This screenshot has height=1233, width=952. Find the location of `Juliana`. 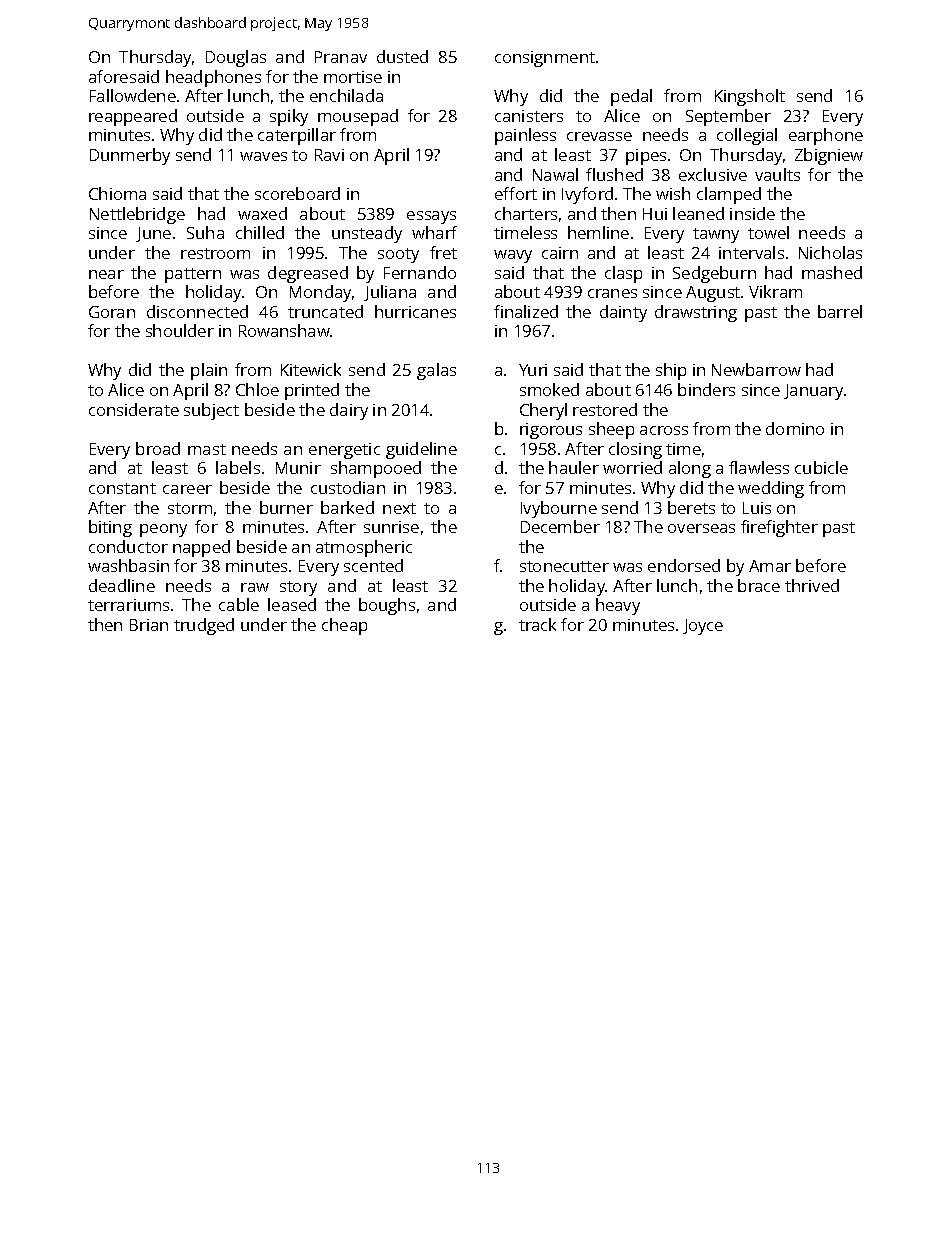

Juliana is located at coordinates (390, 293).
